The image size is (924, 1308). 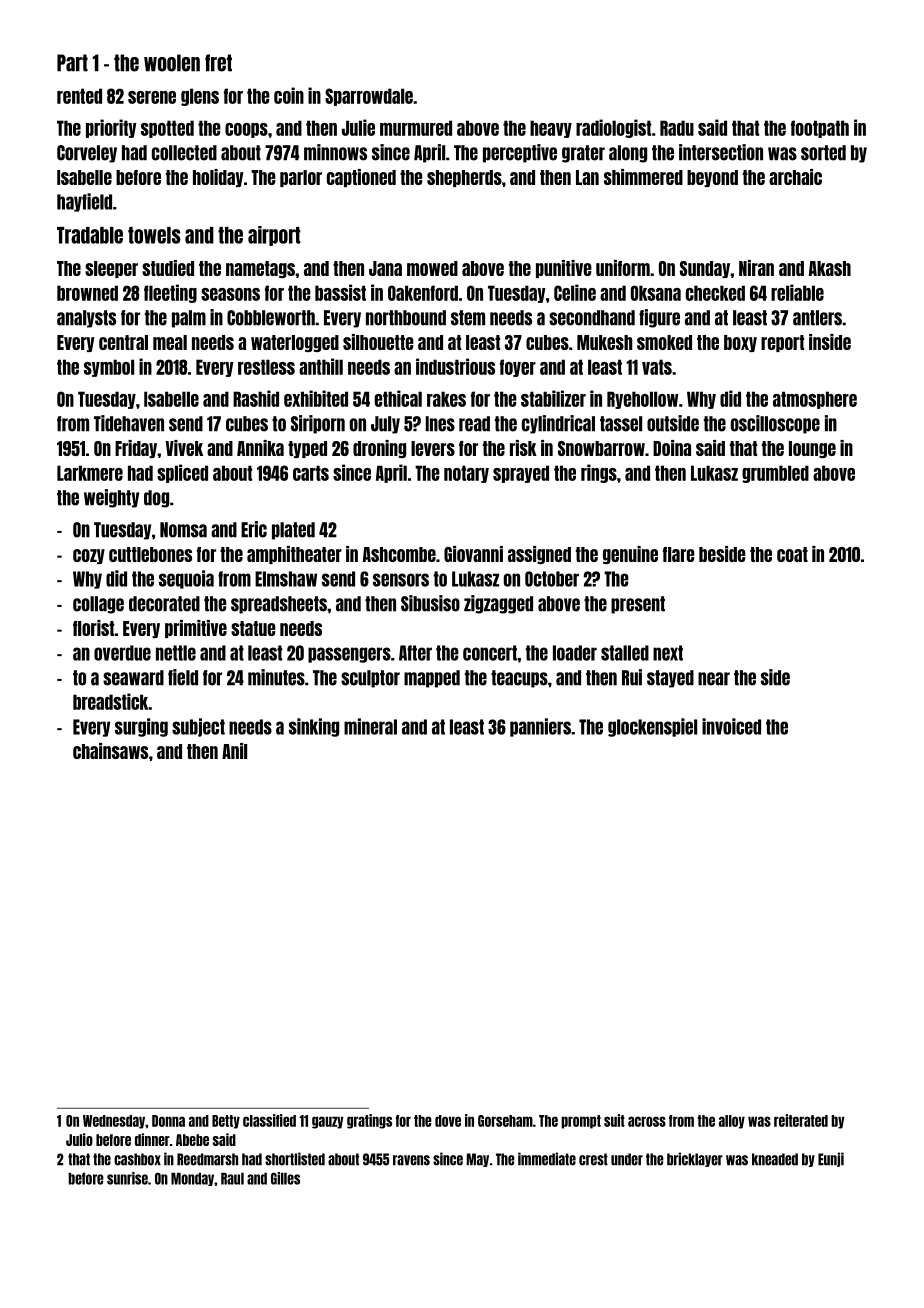 I want to click on murmured, so click(x=416, y=128).
